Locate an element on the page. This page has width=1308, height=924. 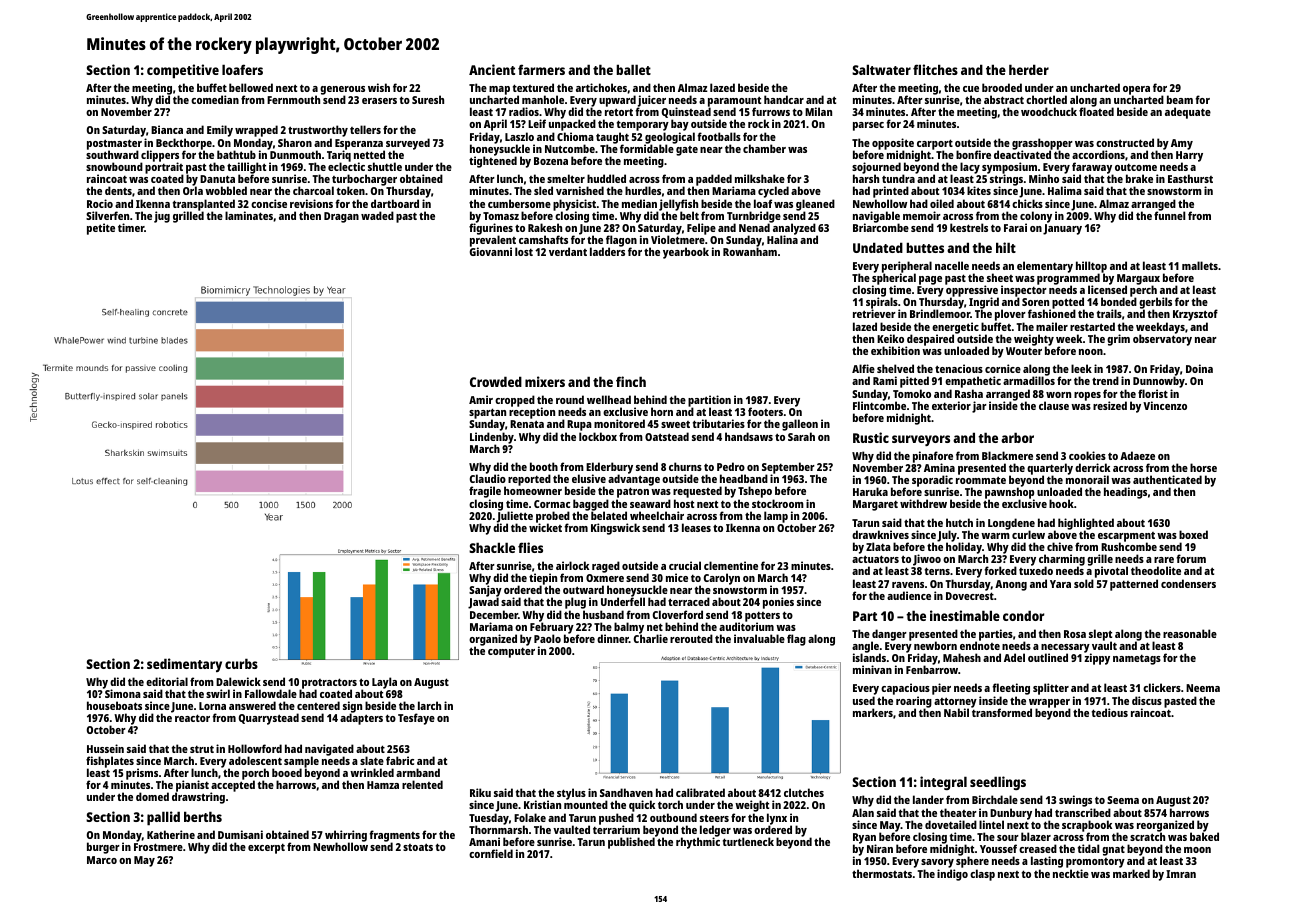
Claudio is located at coordinates (488, 479).
